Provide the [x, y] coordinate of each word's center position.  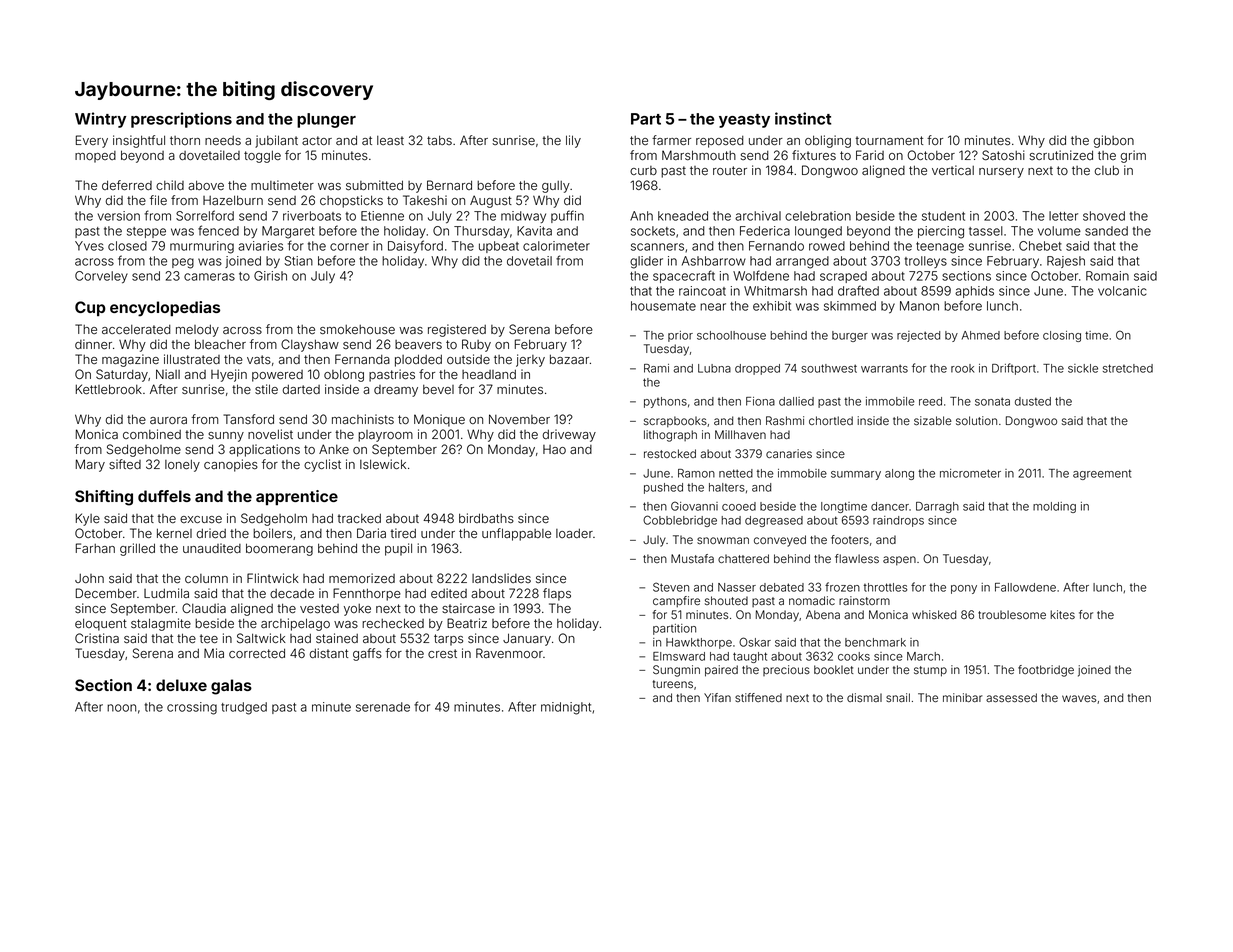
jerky [530, 360]
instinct [803, 118]
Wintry [100, 120]
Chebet [1040, 246]
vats [259, 360]
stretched [1128, 368]
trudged [244, 708]
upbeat [499, 247]
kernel [174, 533]
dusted [1033, 401]
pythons [665, 402]
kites [1062, 614]
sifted [125, 464]
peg [183, 263]
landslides [501, 578]
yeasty [744, 121]
